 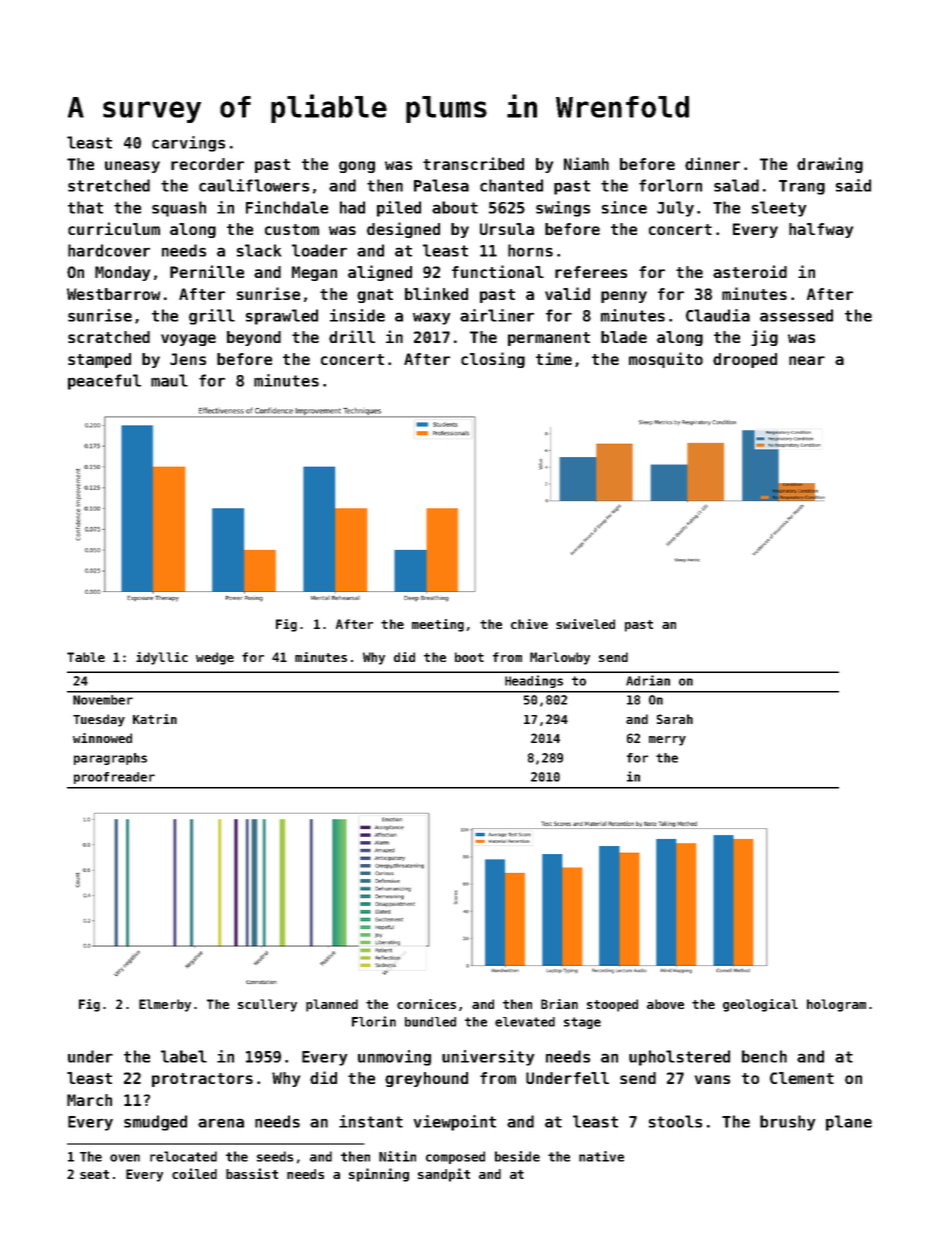 I want to click on mosquito, so click(x=666, y=360).
